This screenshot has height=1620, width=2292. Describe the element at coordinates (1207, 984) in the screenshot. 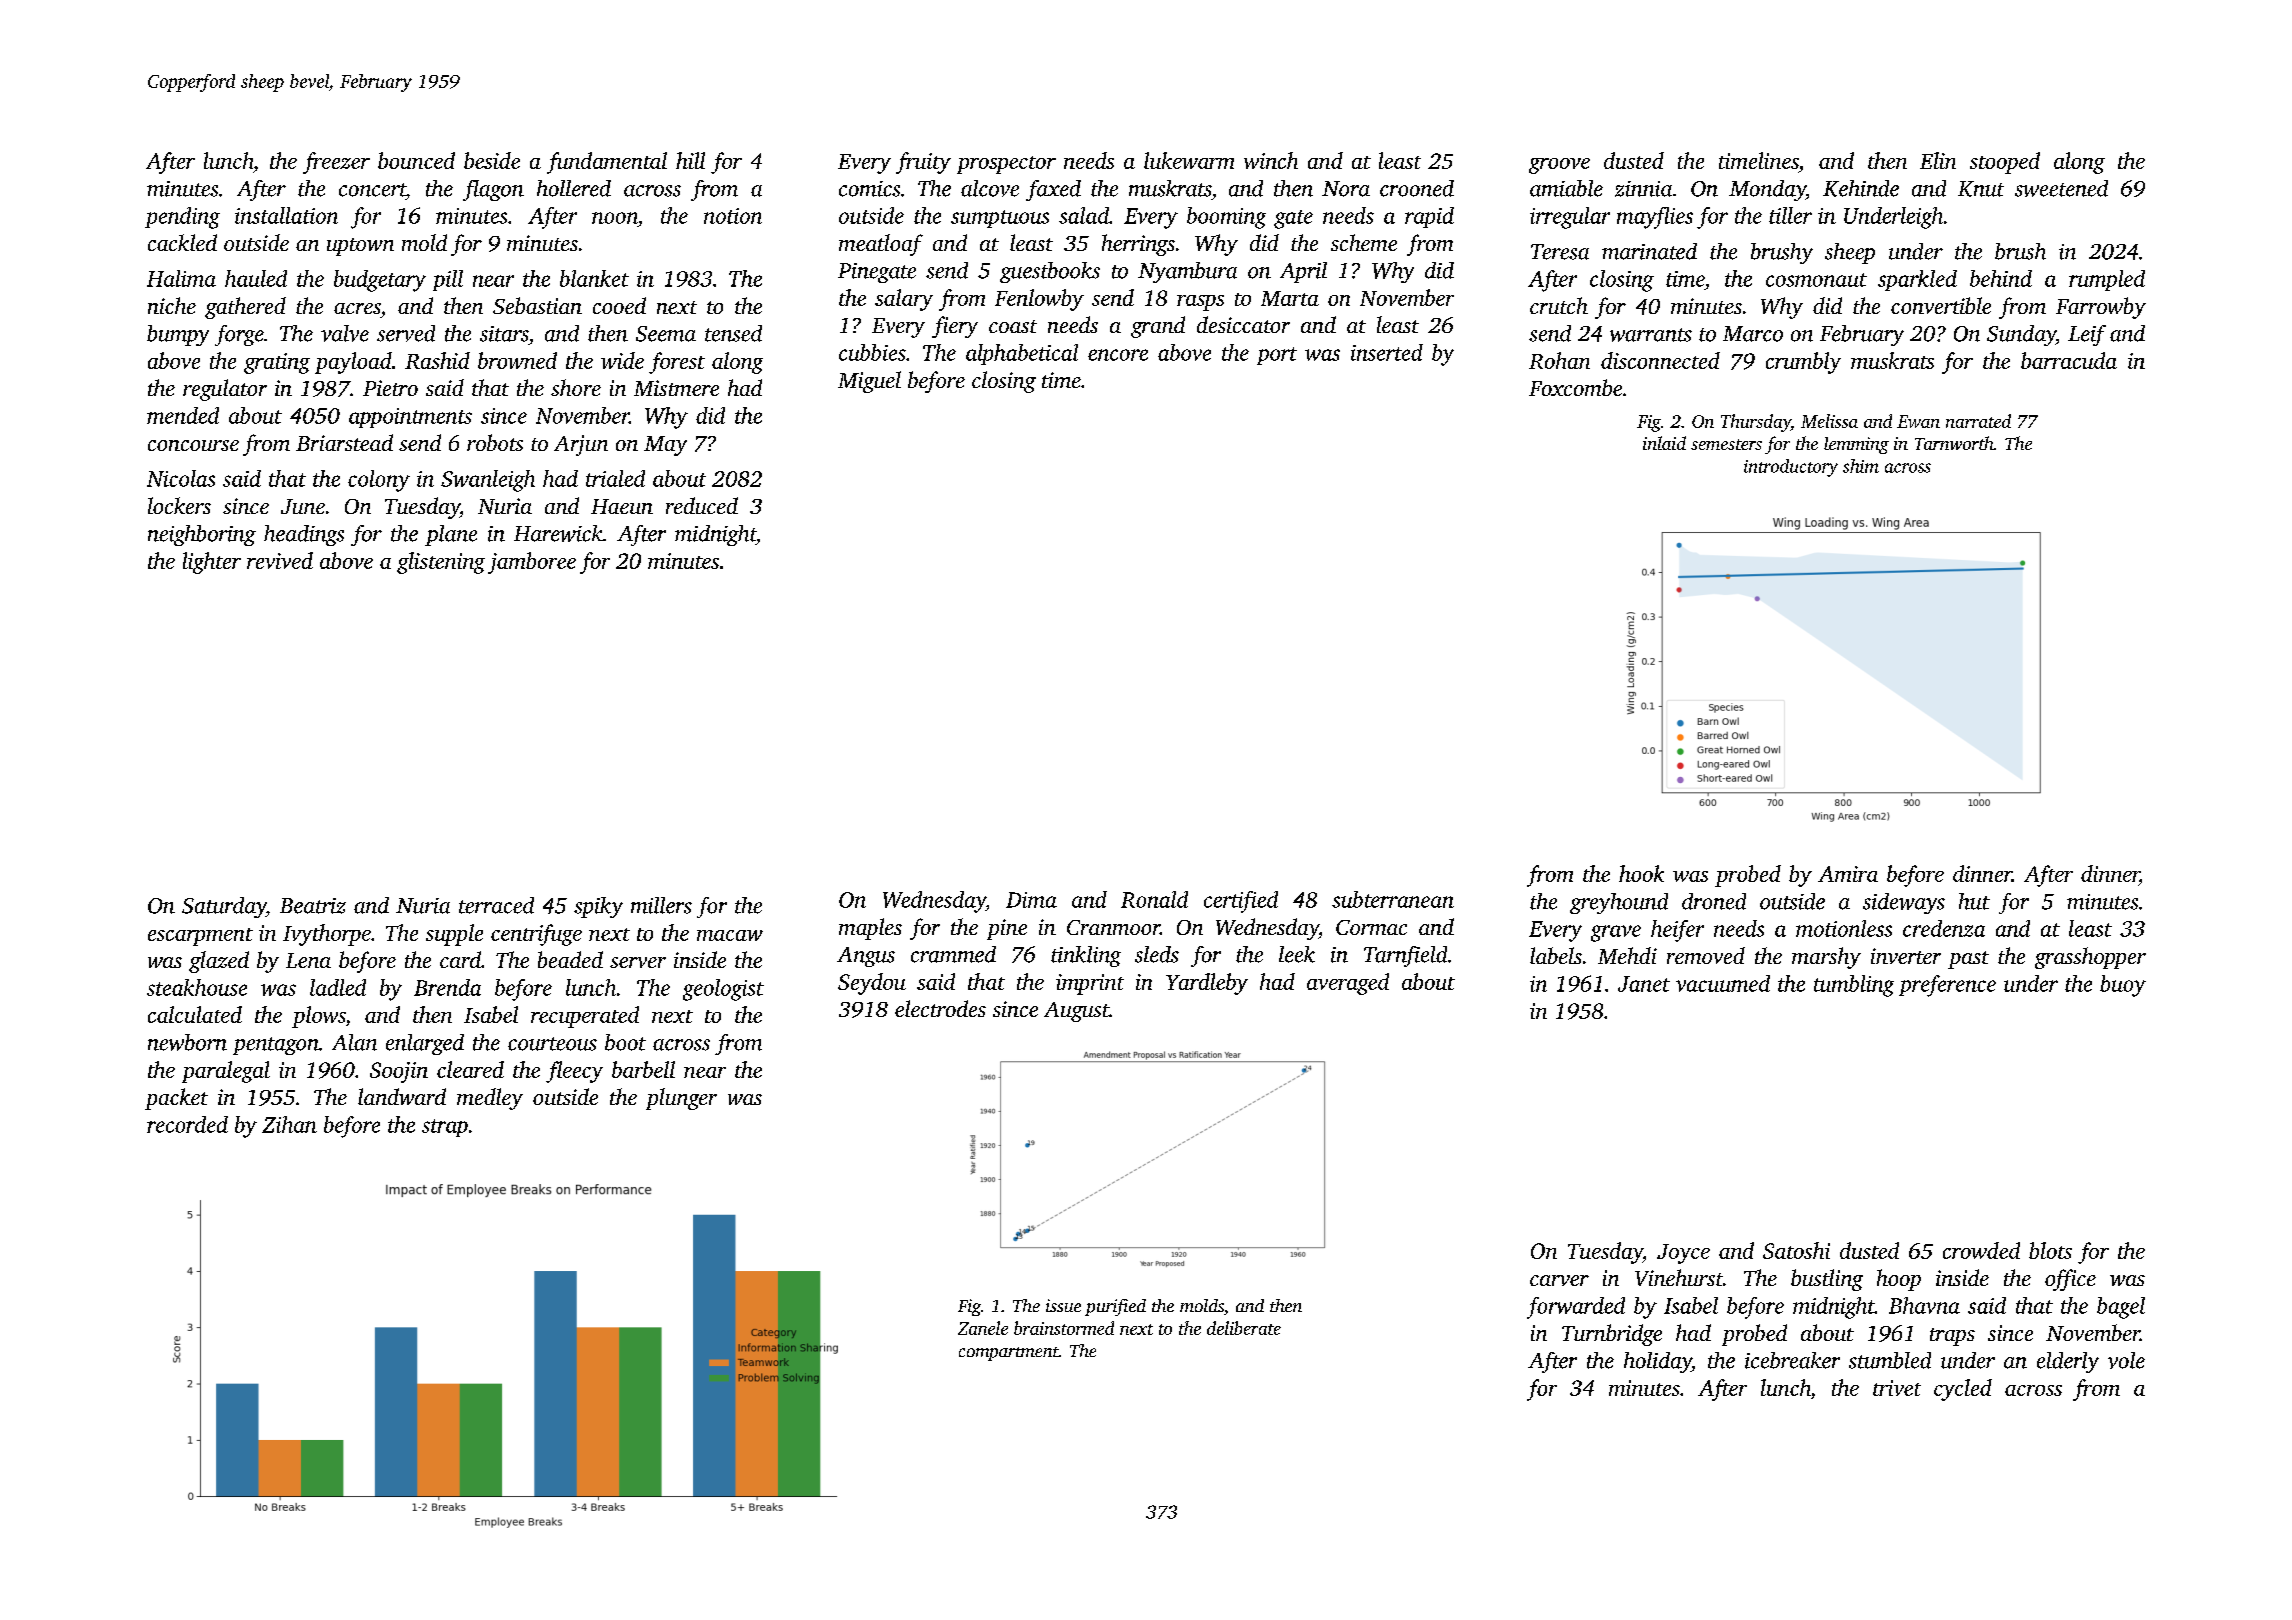

I see `Yardleby` at that location.
